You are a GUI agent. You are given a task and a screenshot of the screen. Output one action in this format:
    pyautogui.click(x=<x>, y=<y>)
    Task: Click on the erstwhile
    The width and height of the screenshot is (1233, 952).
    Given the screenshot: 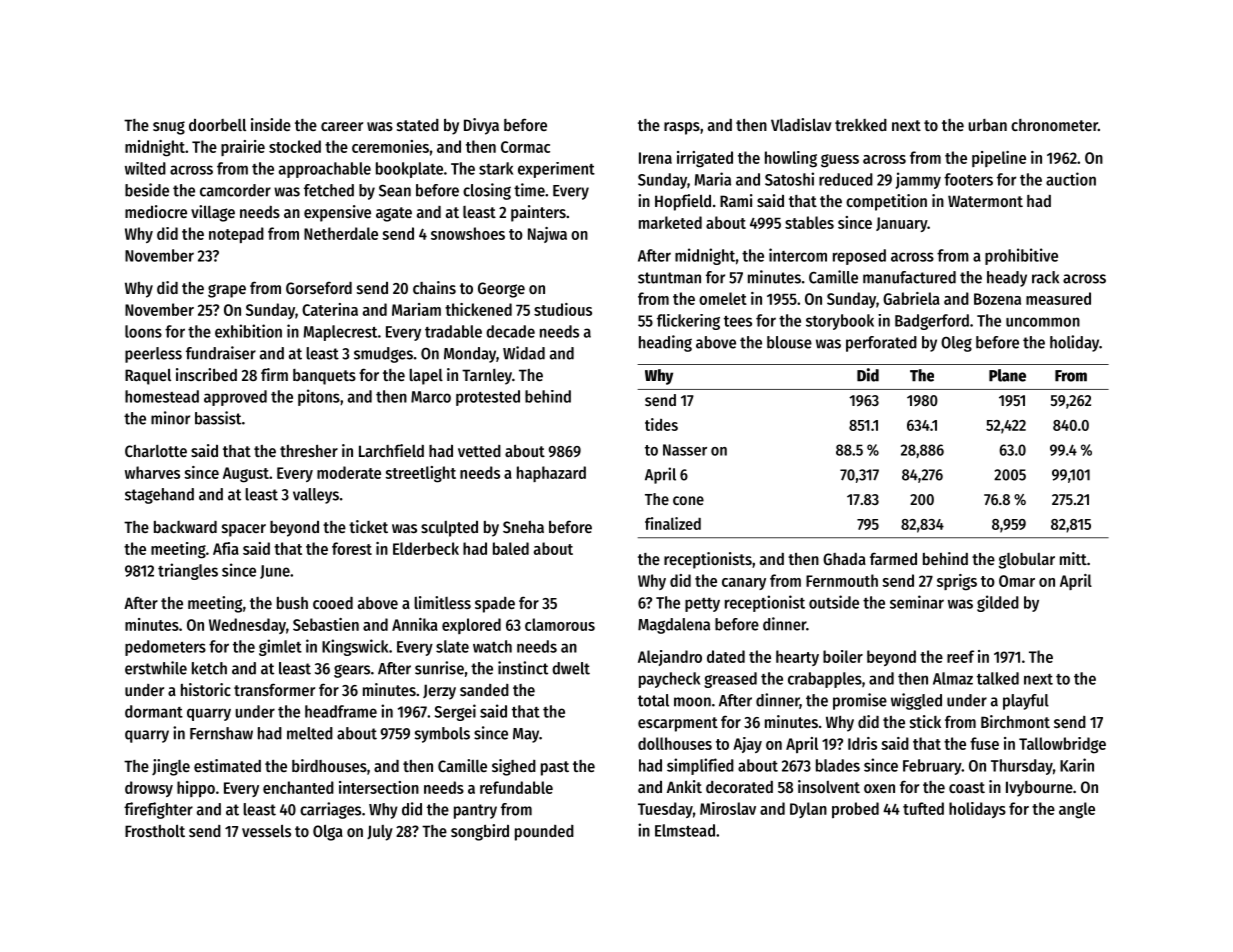 What is the action you would take?
    pyautogui.click(x=156, y=668)
